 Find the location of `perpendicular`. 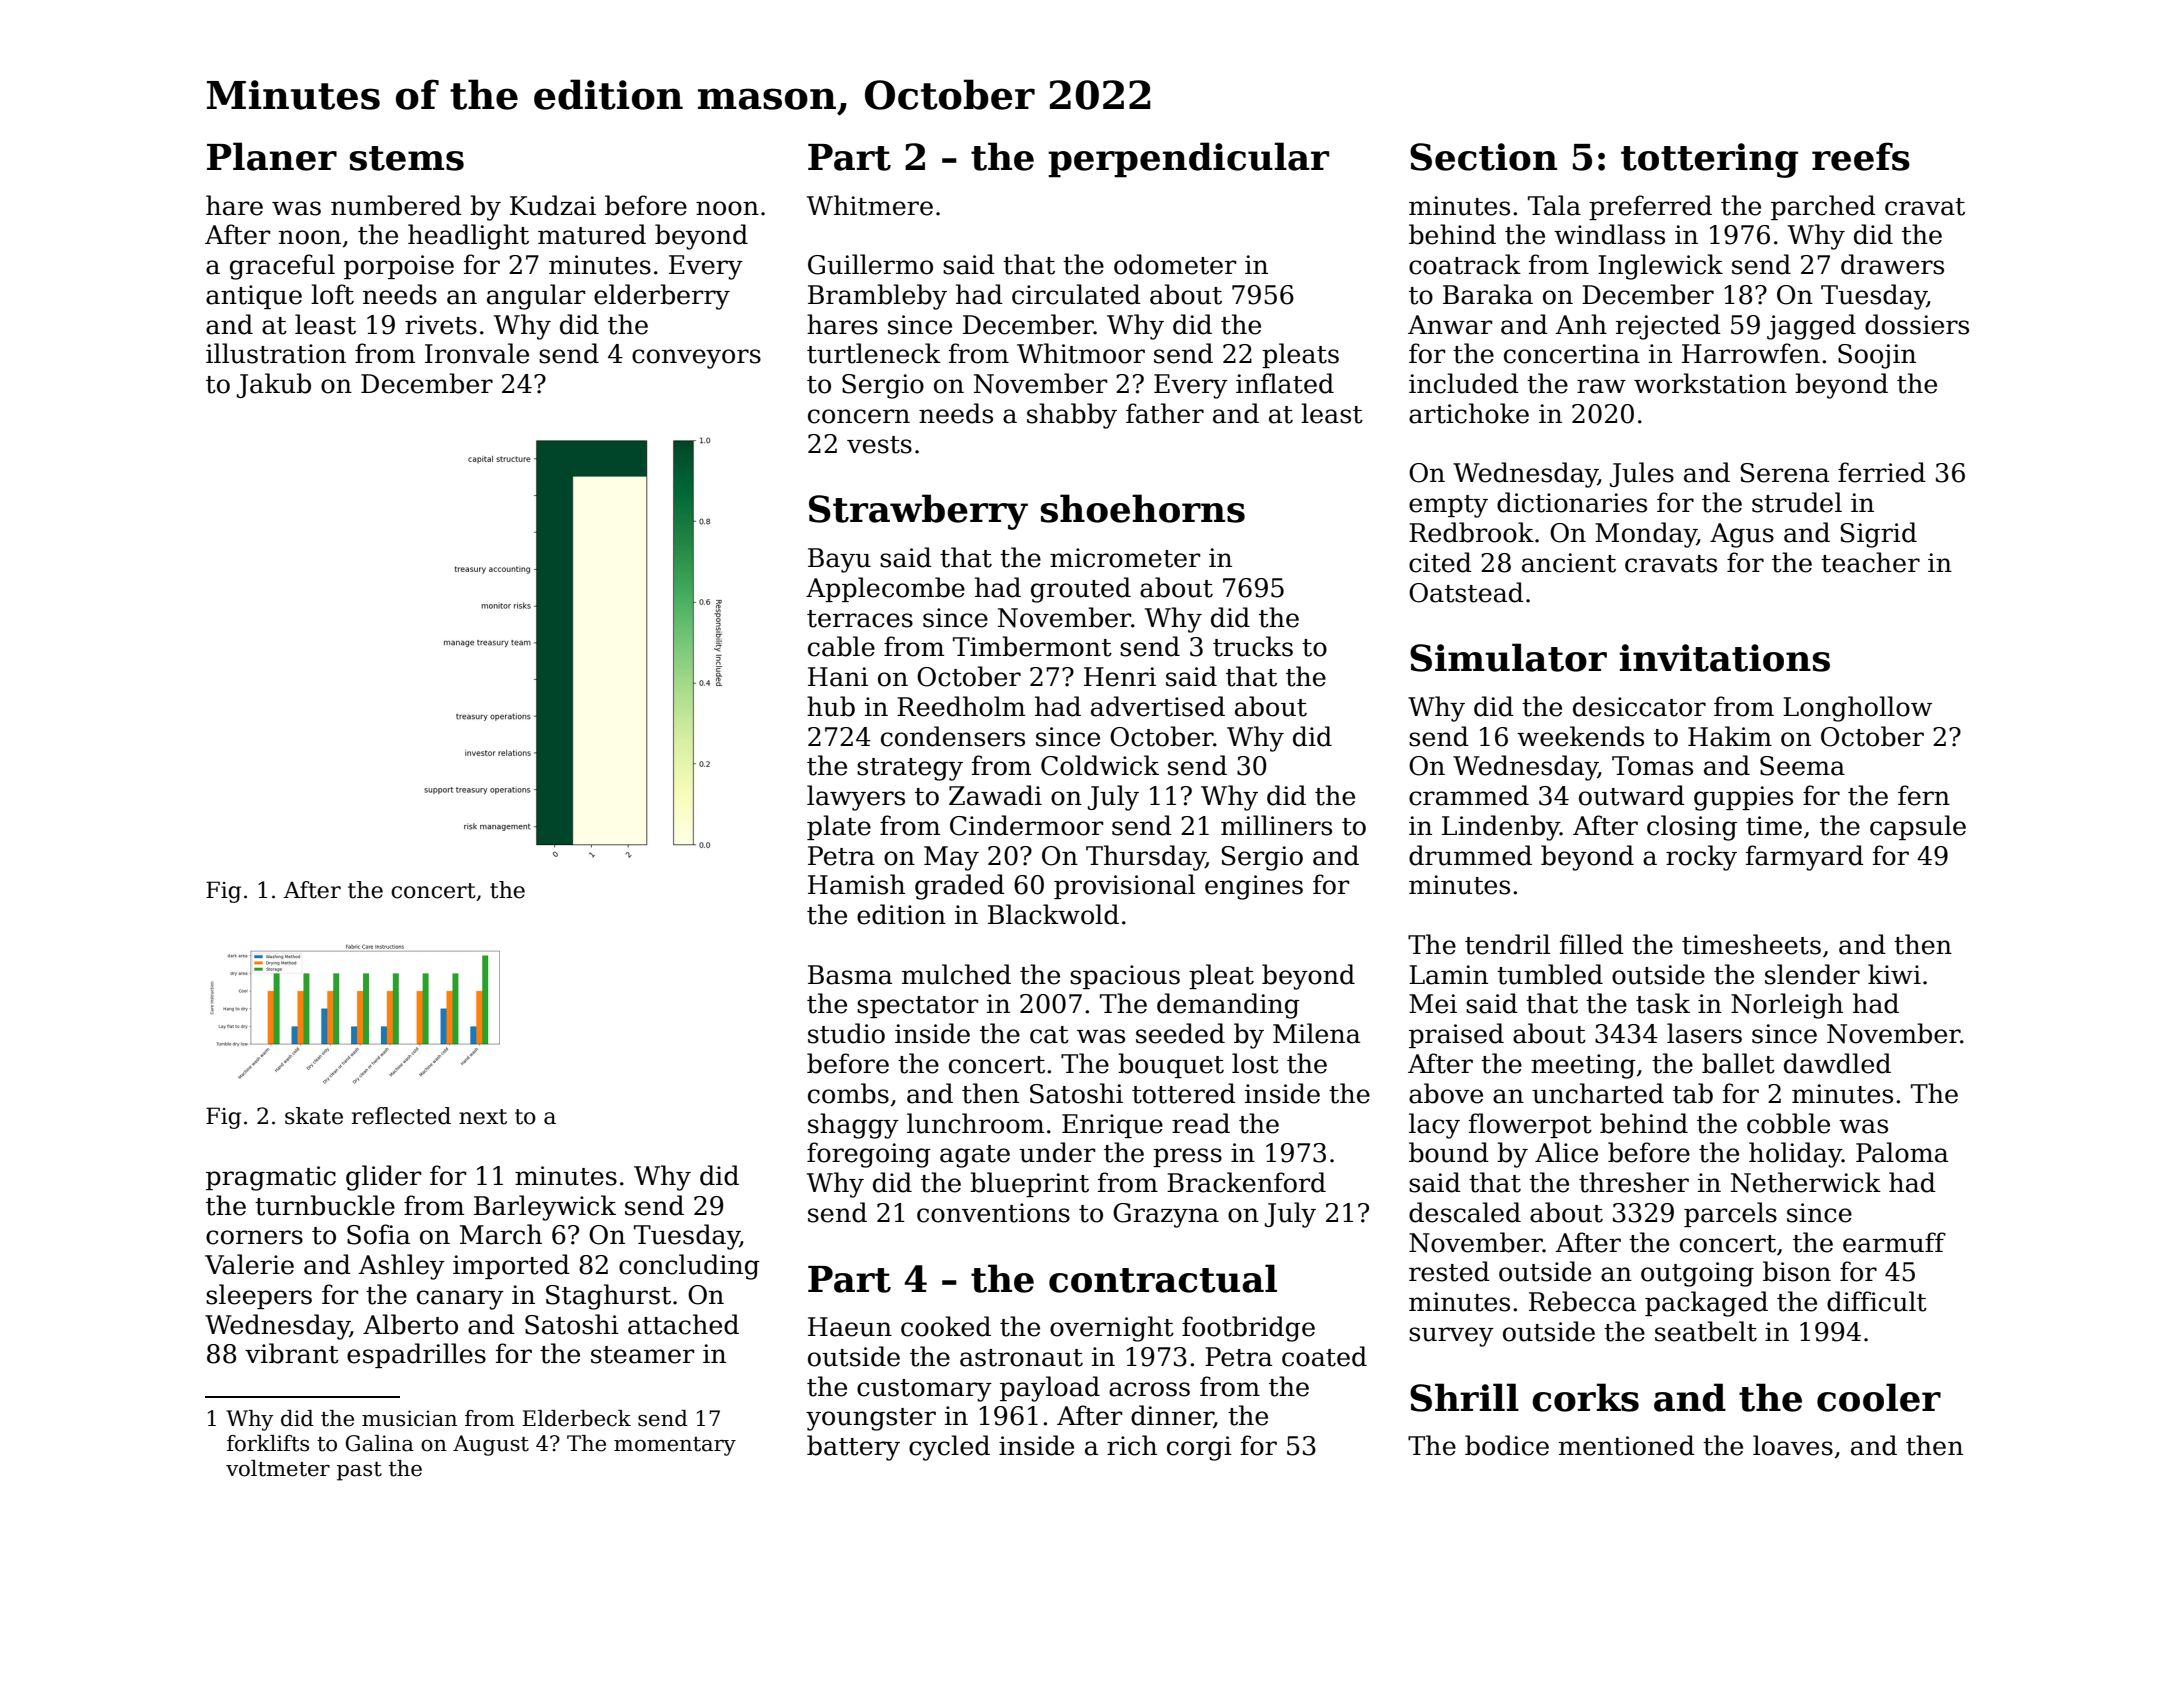

perpendicular is located at coordinates (1188, 160).
